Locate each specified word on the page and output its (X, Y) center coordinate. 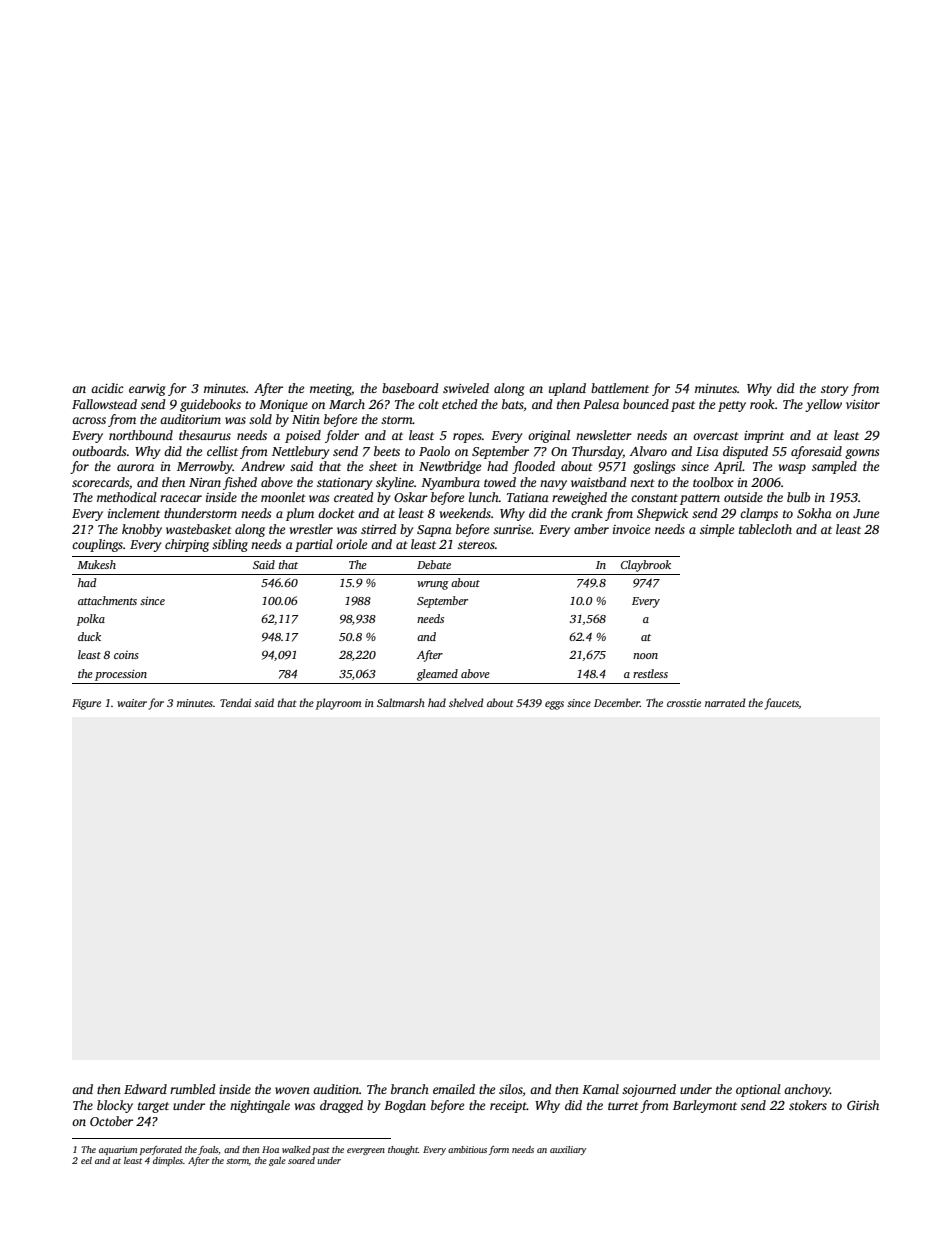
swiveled (466, 388)
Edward (145, 1089)
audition (336, 1089)
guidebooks (210, 405)
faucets (782, 704)
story (834, 390)
